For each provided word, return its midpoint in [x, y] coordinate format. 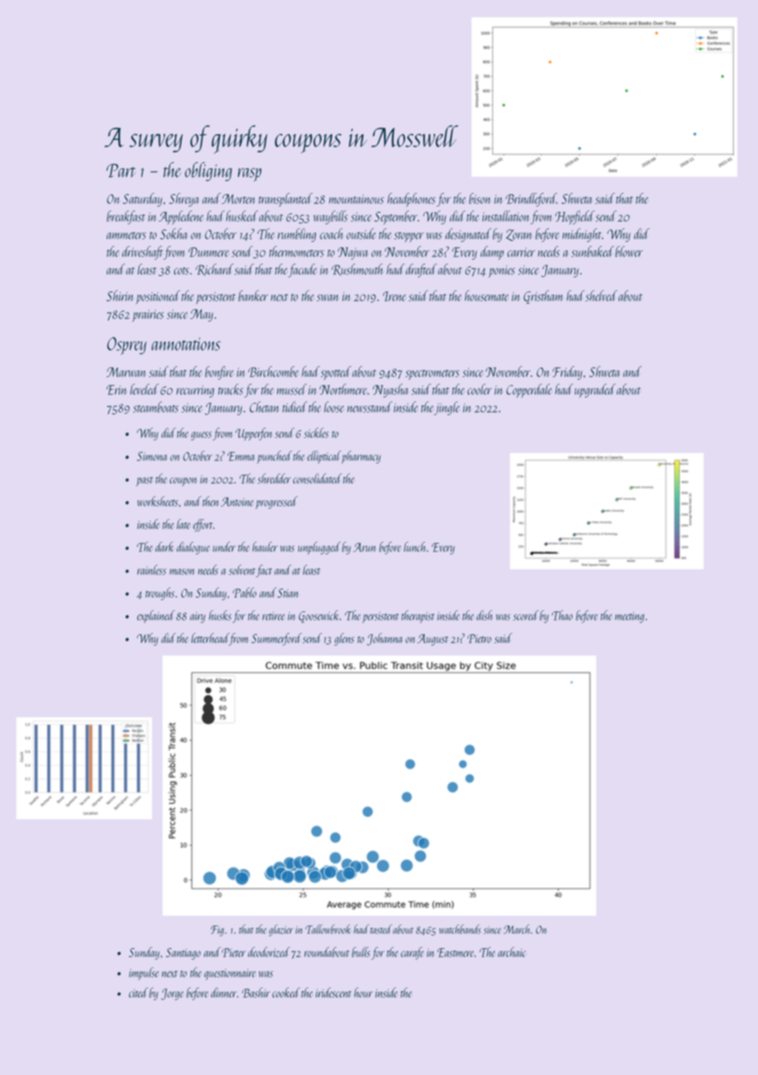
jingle [447, 408]
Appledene [181, 217]
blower [629, 251]
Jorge [172, 994]
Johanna [384, 639]
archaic [512, 952]
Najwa [353, 253]
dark [164, 547]
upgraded [595, 391]
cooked [286, 992]
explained [156, 616]
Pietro [479, 638]
